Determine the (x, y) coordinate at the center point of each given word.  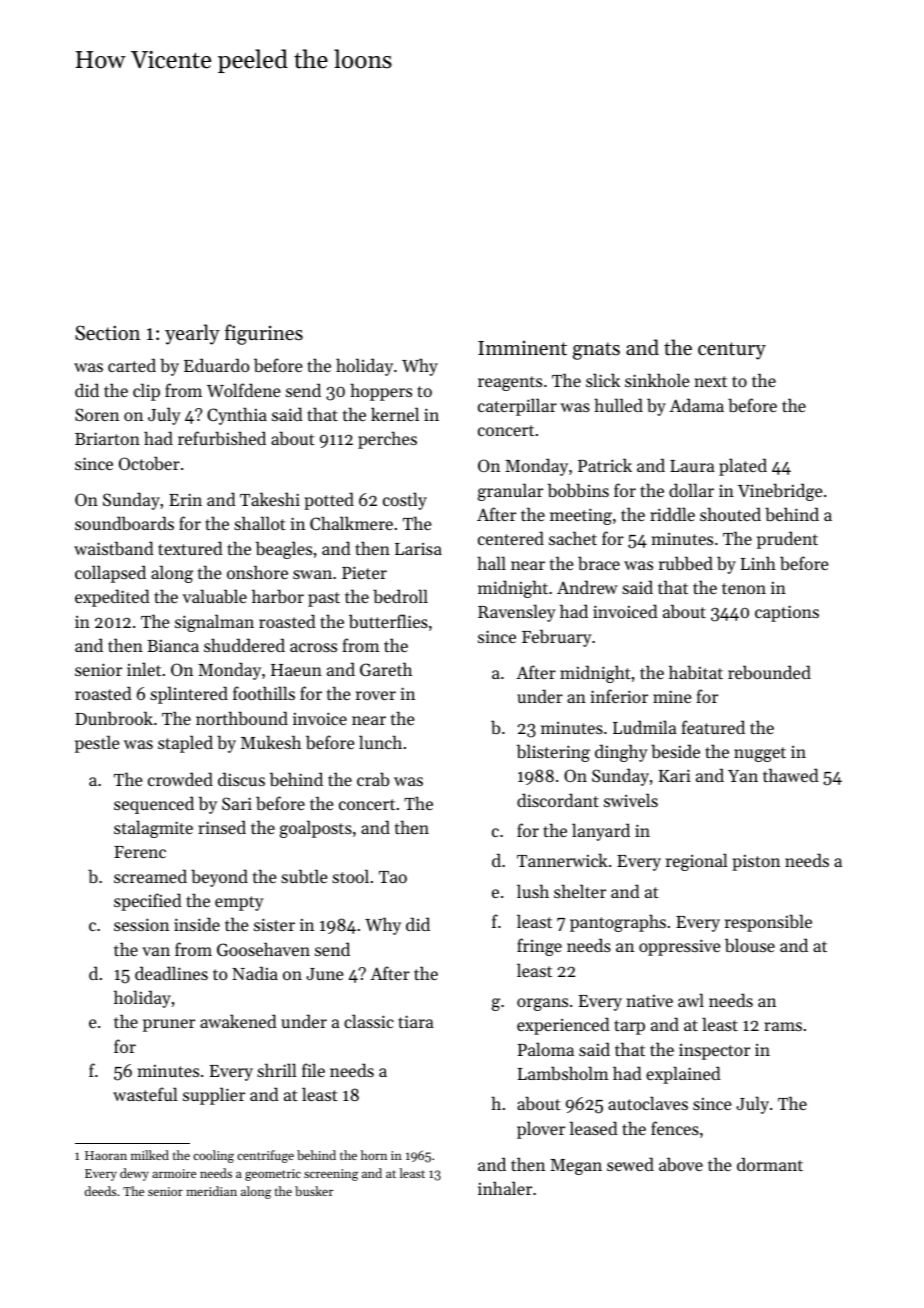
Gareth (386, 669)
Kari (675, 775)
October (149, 463)
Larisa (418, 548)
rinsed (222, 827)
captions (787, 613)
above (681, 1164)
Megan (576, 1167)
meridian (211, 1191)
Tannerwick (562, 860)
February (557, 638)
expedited (112, 598)
